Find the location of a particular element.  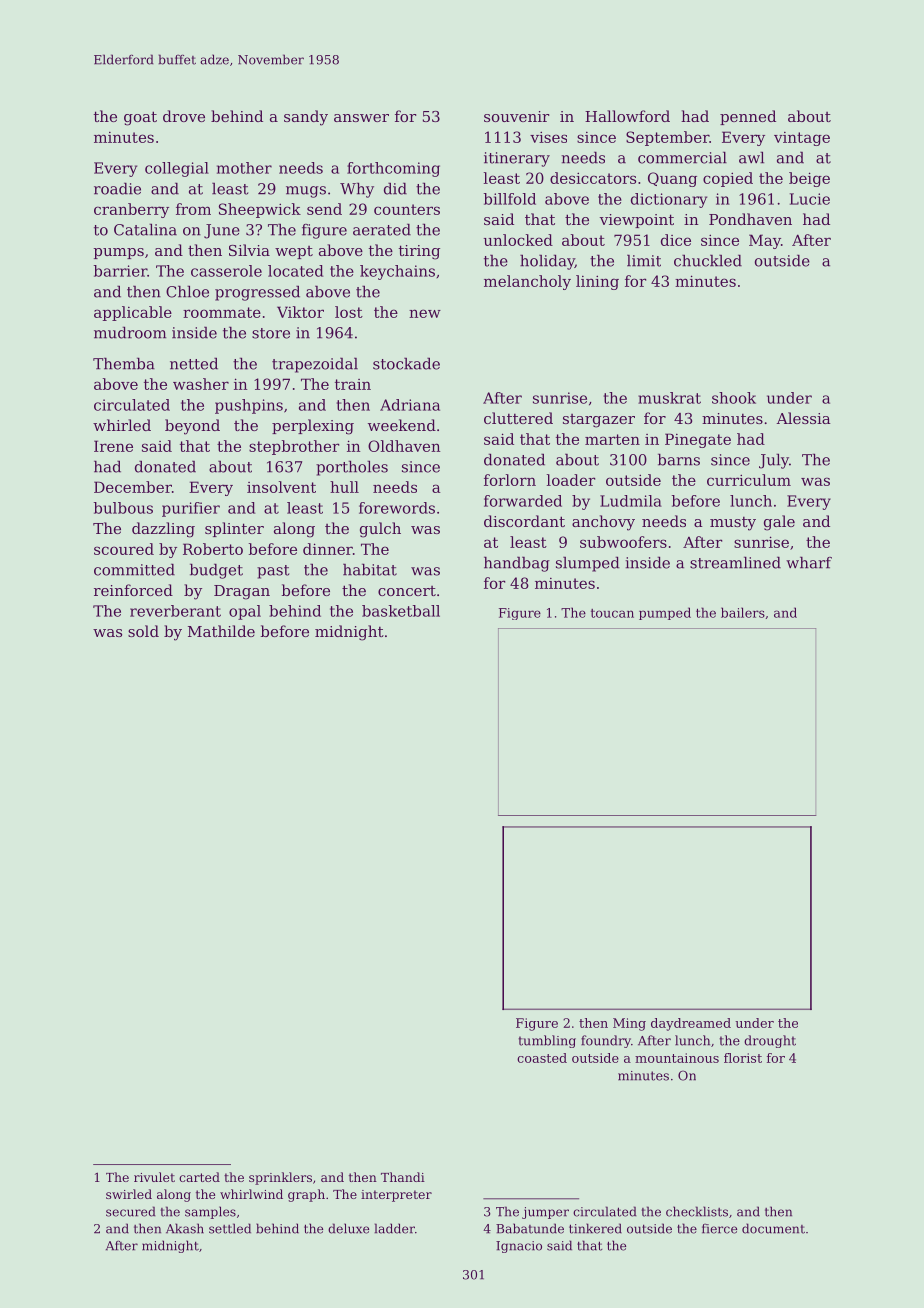

Mathilde is located at coordinates (221, 631).
